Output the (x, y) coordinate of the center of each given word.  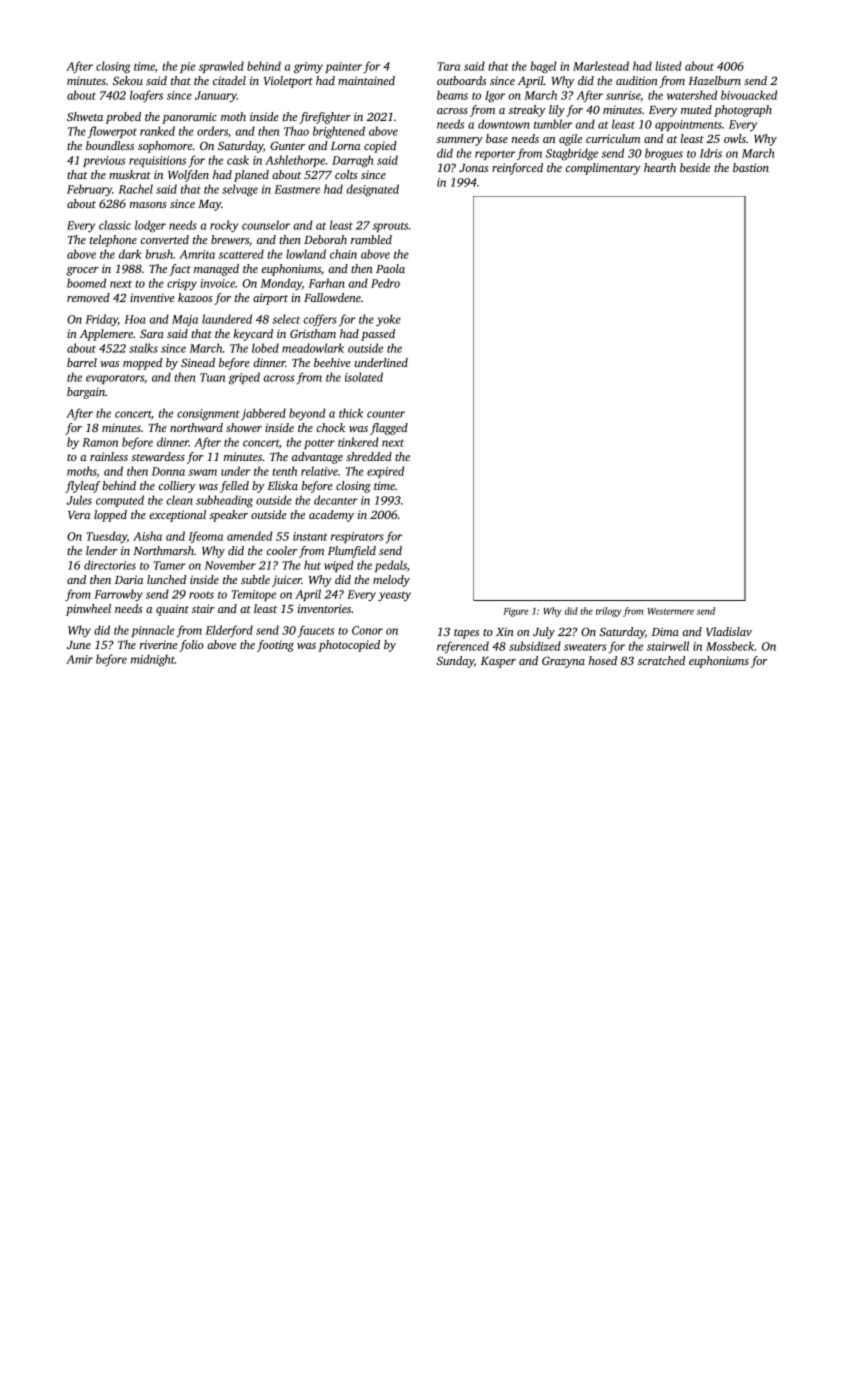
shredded (369, 456)
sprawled (221, 67)
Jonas (473, 168)
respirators (357, 537)
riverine (158, 644)
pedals (391, 566)
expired (385, 472)
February (89, 190)
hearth (660, 167)
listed (668, 66)
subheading (224, 501)
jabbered (263, 414)
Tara (448, 66)
